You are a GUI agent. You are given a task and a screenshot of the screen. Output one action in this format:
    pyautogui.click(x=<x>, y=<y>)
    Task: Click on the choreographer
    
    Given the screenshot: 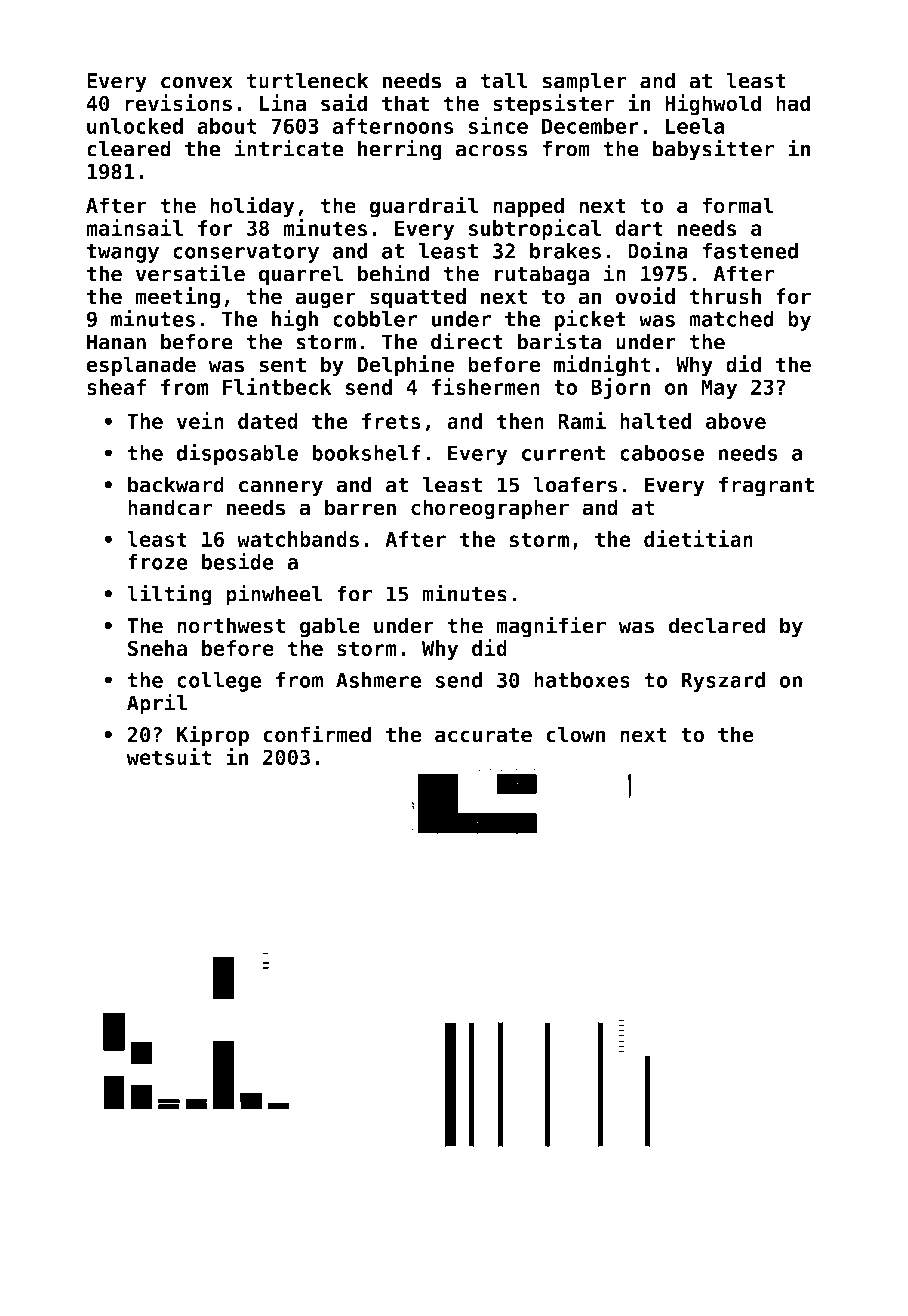 What is the action you would take?
    pyautogui.click(x=490, y=509)
